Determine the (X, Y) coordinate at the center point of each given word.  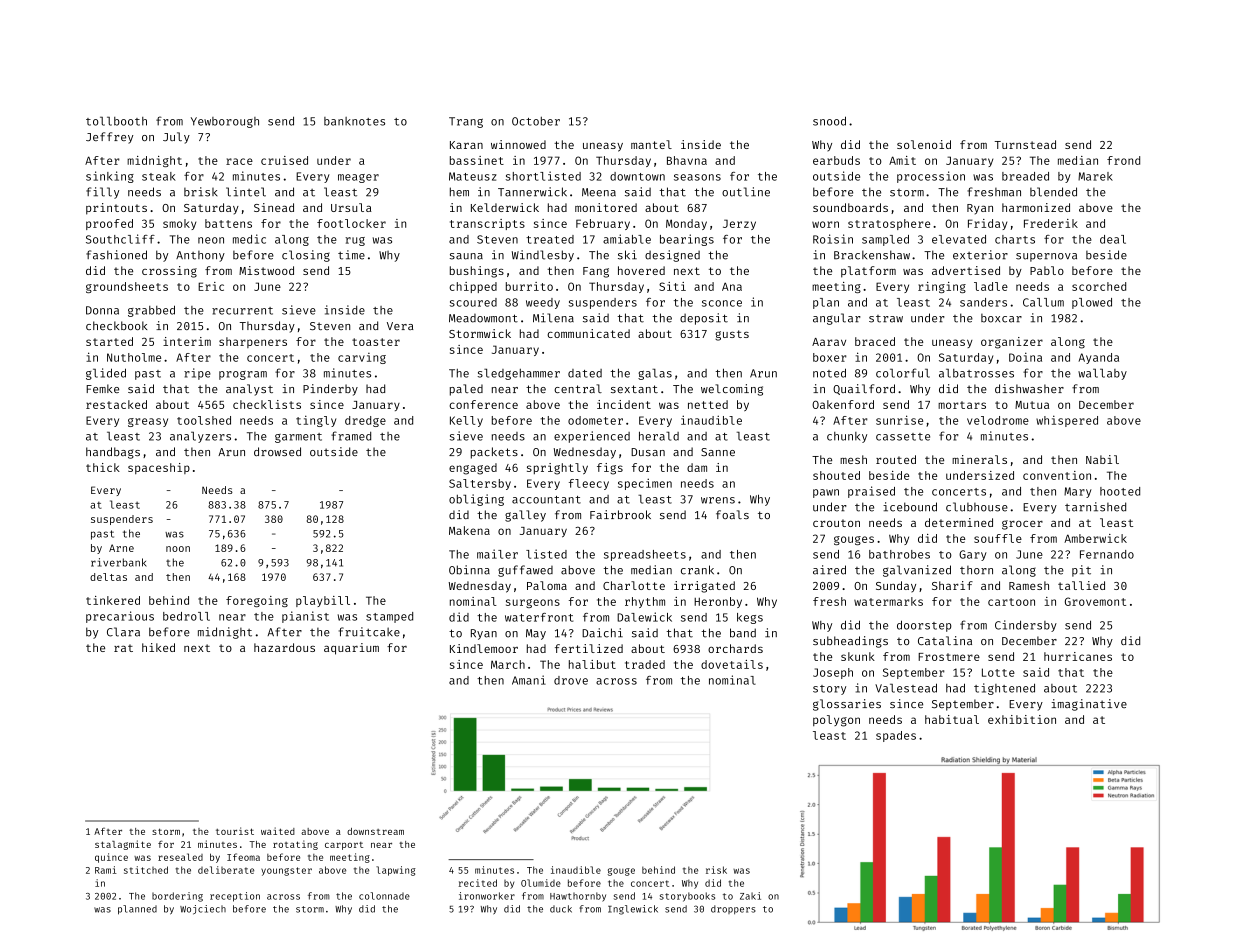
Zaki (750, 896)
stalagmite (123, 845)
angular (837, 319)
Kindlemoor (484, 648)
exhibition (1022, 719)
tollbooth (116, 121)
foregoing (257, 601)
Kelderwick (505, 207)
